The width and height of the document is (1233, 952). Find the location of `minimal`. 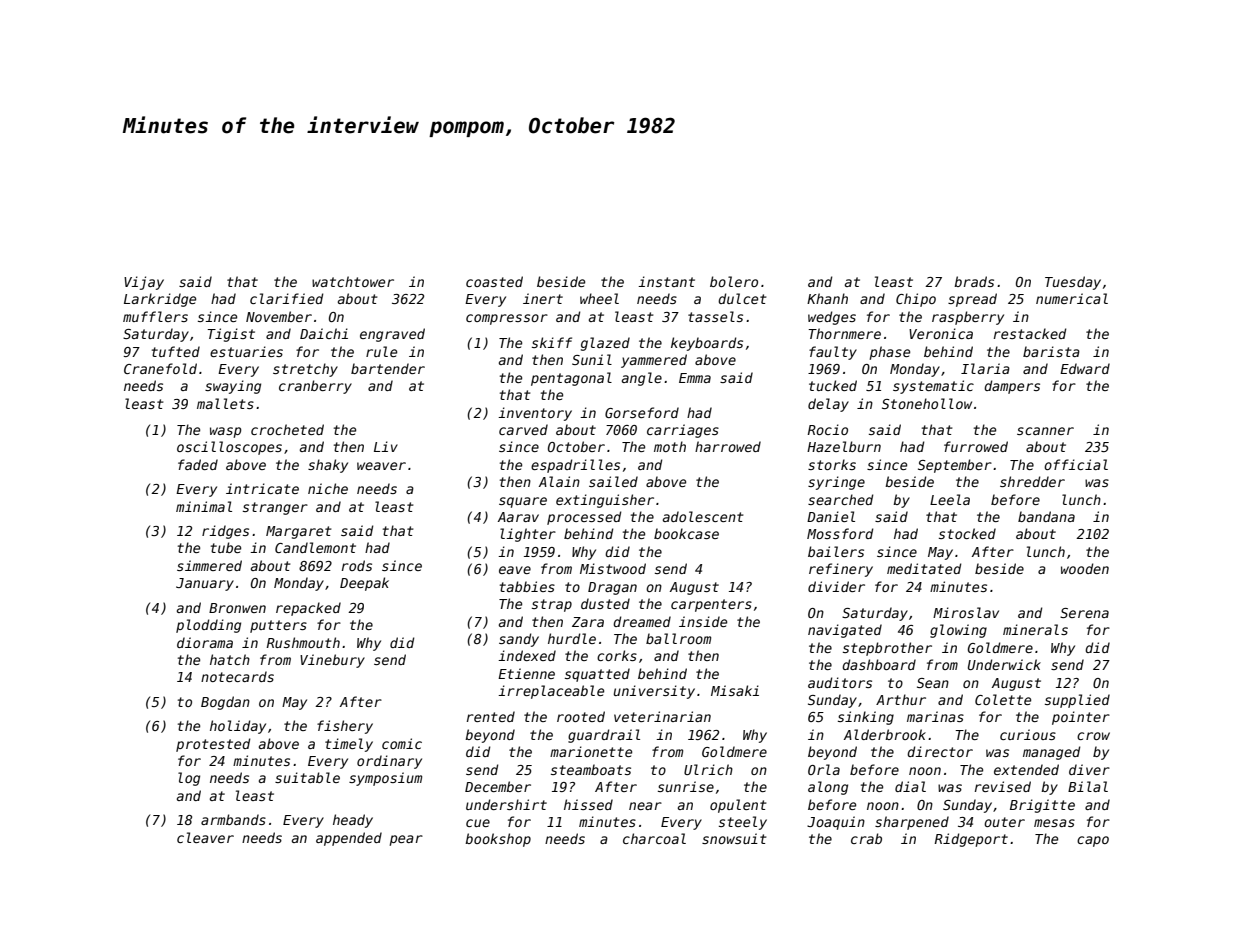

minimal is located at coordinates (204, 506).
